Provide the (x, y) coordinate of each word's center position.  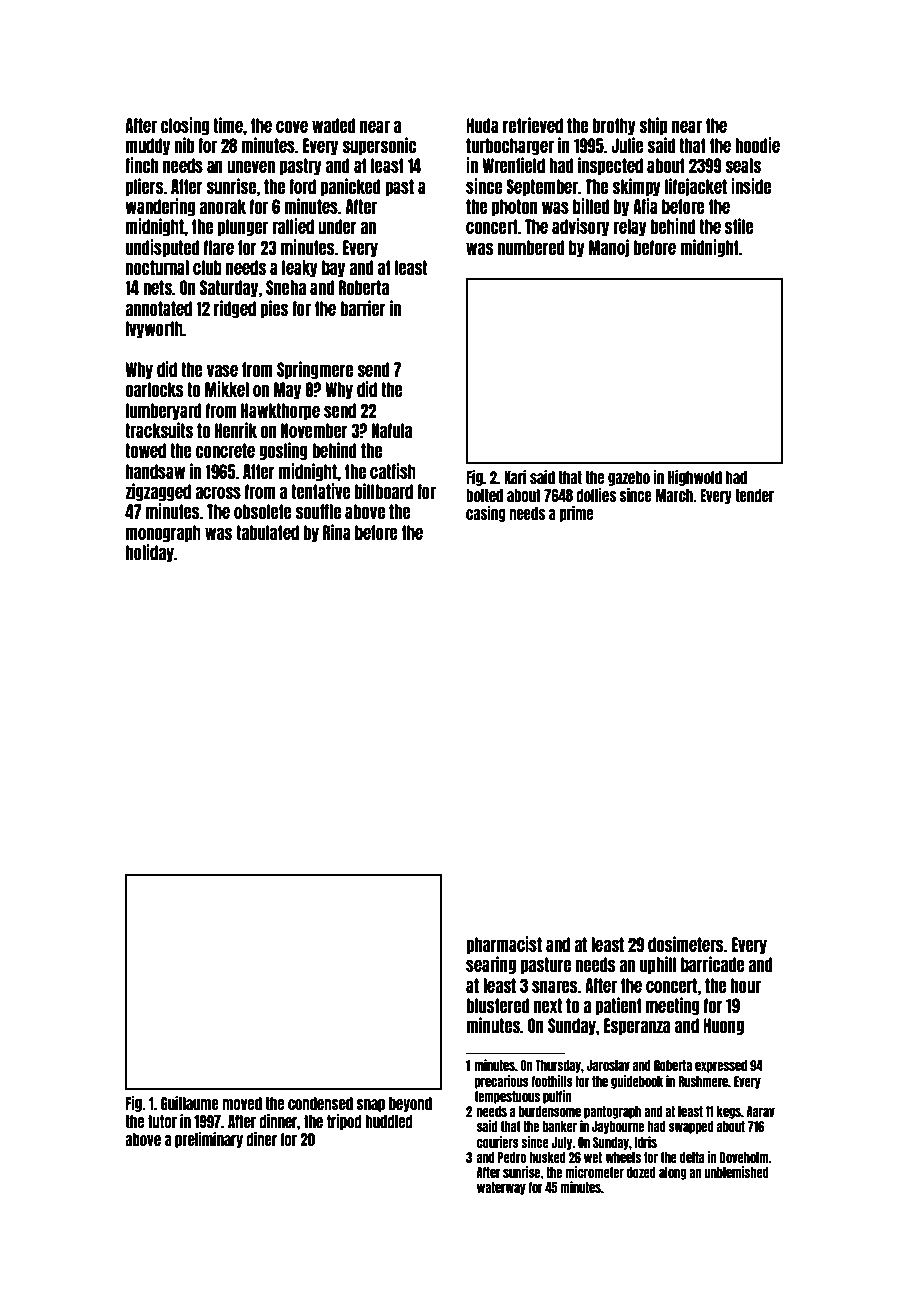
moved (242, 1103)
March (674, 495)
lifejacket (696, 187)
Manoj (609, 248)
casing (486, 514)
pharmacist (504, 945)
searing (491, 965)
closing (185, 126)
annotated (158, 308)
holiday (150, 553)
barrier (363, 308)
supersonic (379, 146)
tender (754, 495)
